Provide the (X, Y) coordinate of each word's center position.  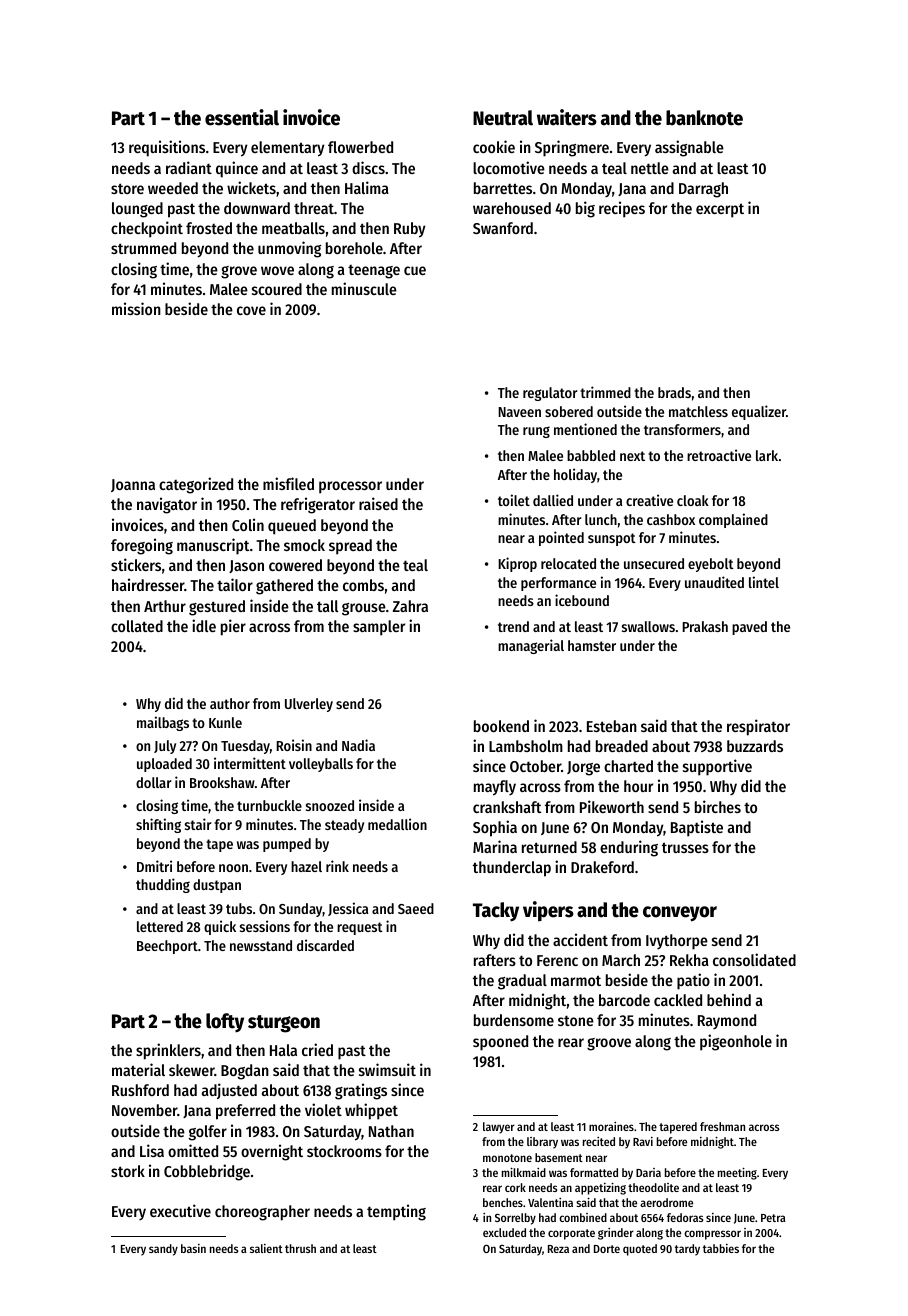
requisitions (167, 148)
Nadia (358, 745)
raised (378, 503)
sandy (163, 1250)
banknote (704, 118)
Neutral (503, 118)
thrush (300, 1248)
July (165, 747)
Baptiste (697, 828)
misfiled (288, 483)
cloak (693, 500)
